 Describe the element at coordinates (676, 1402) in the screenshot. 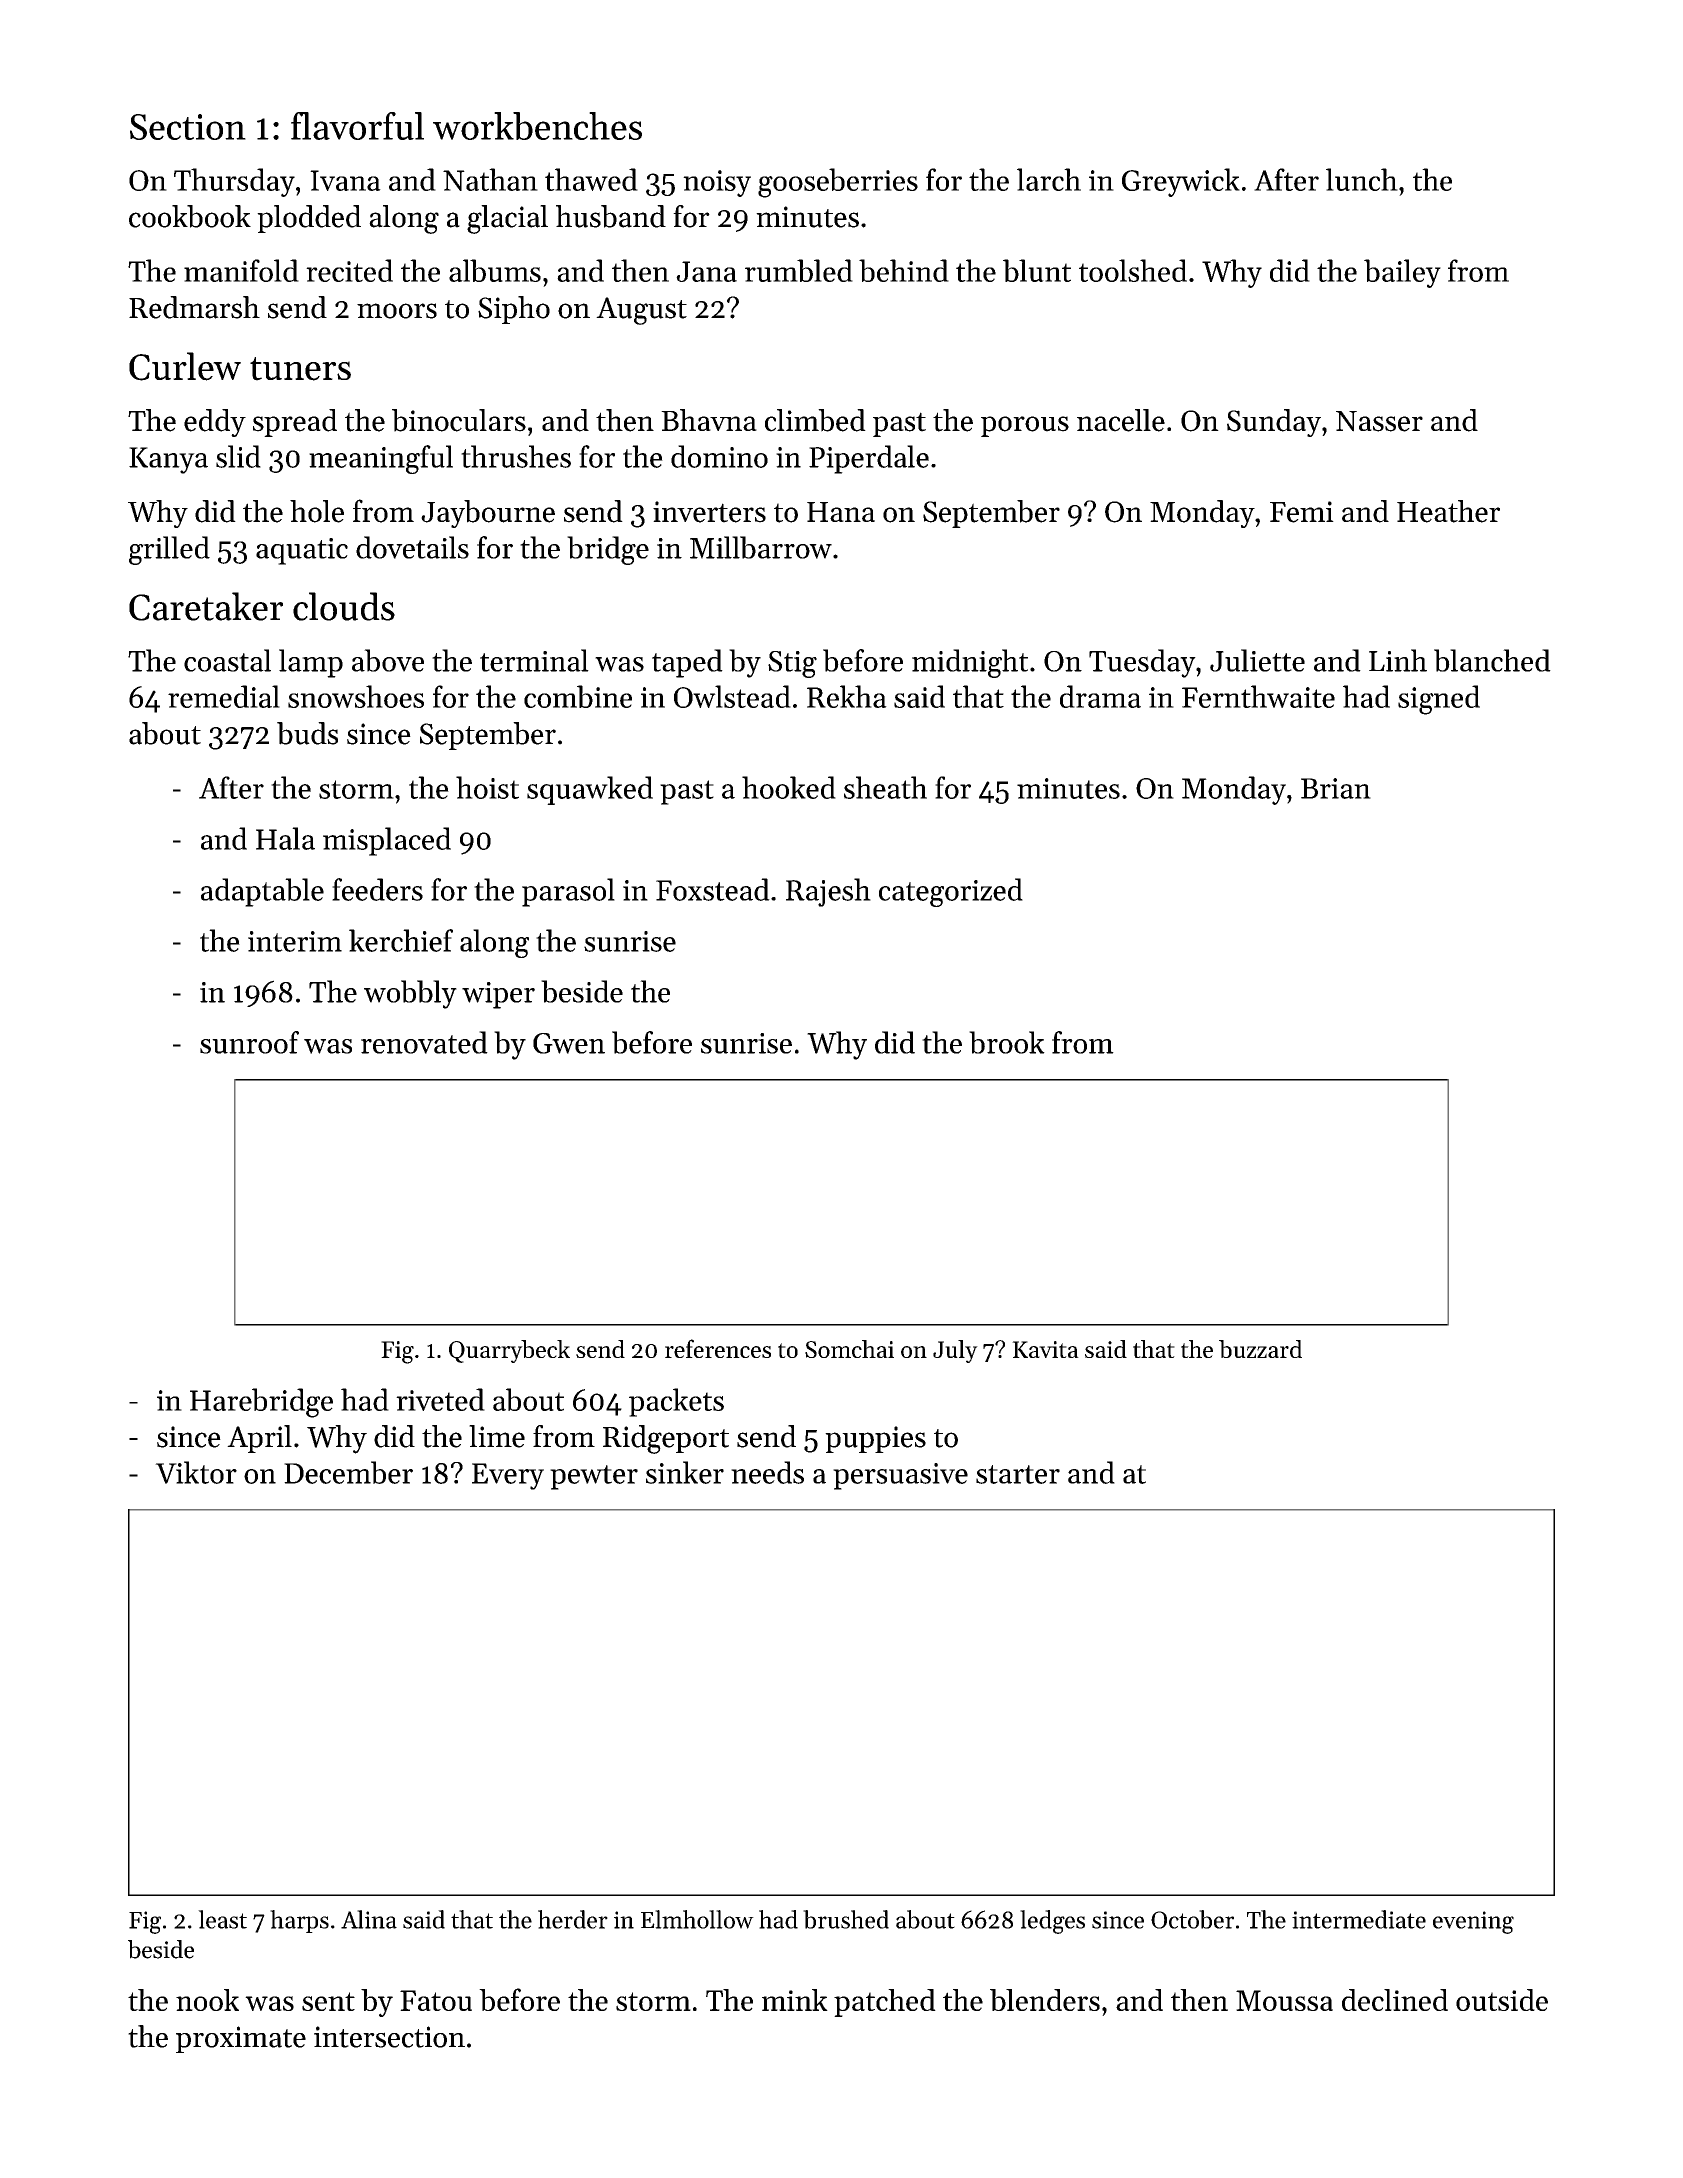

I see `packets` at that location.
